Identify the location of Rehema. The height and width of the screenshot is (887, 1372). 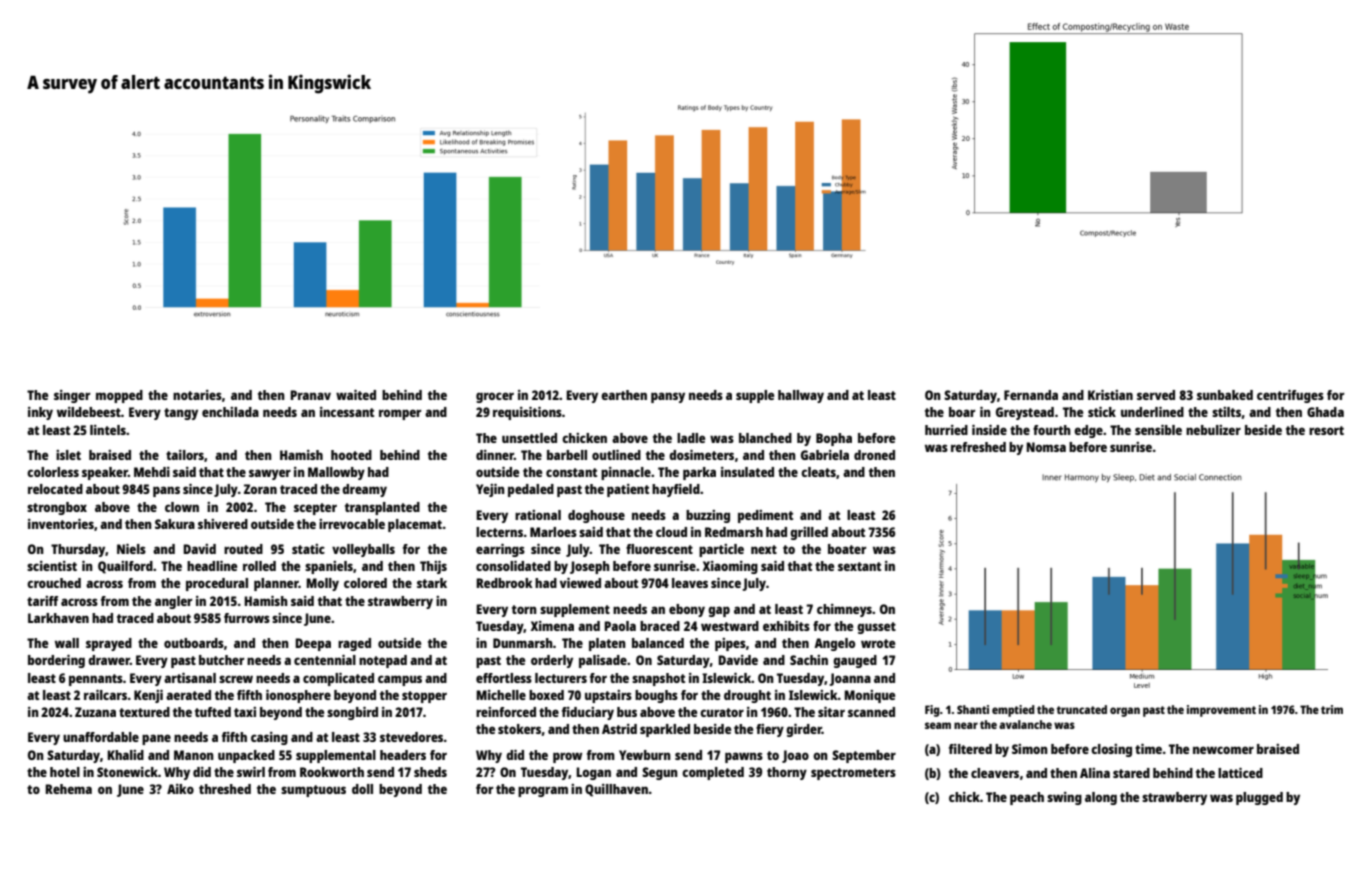
(68, 789).
